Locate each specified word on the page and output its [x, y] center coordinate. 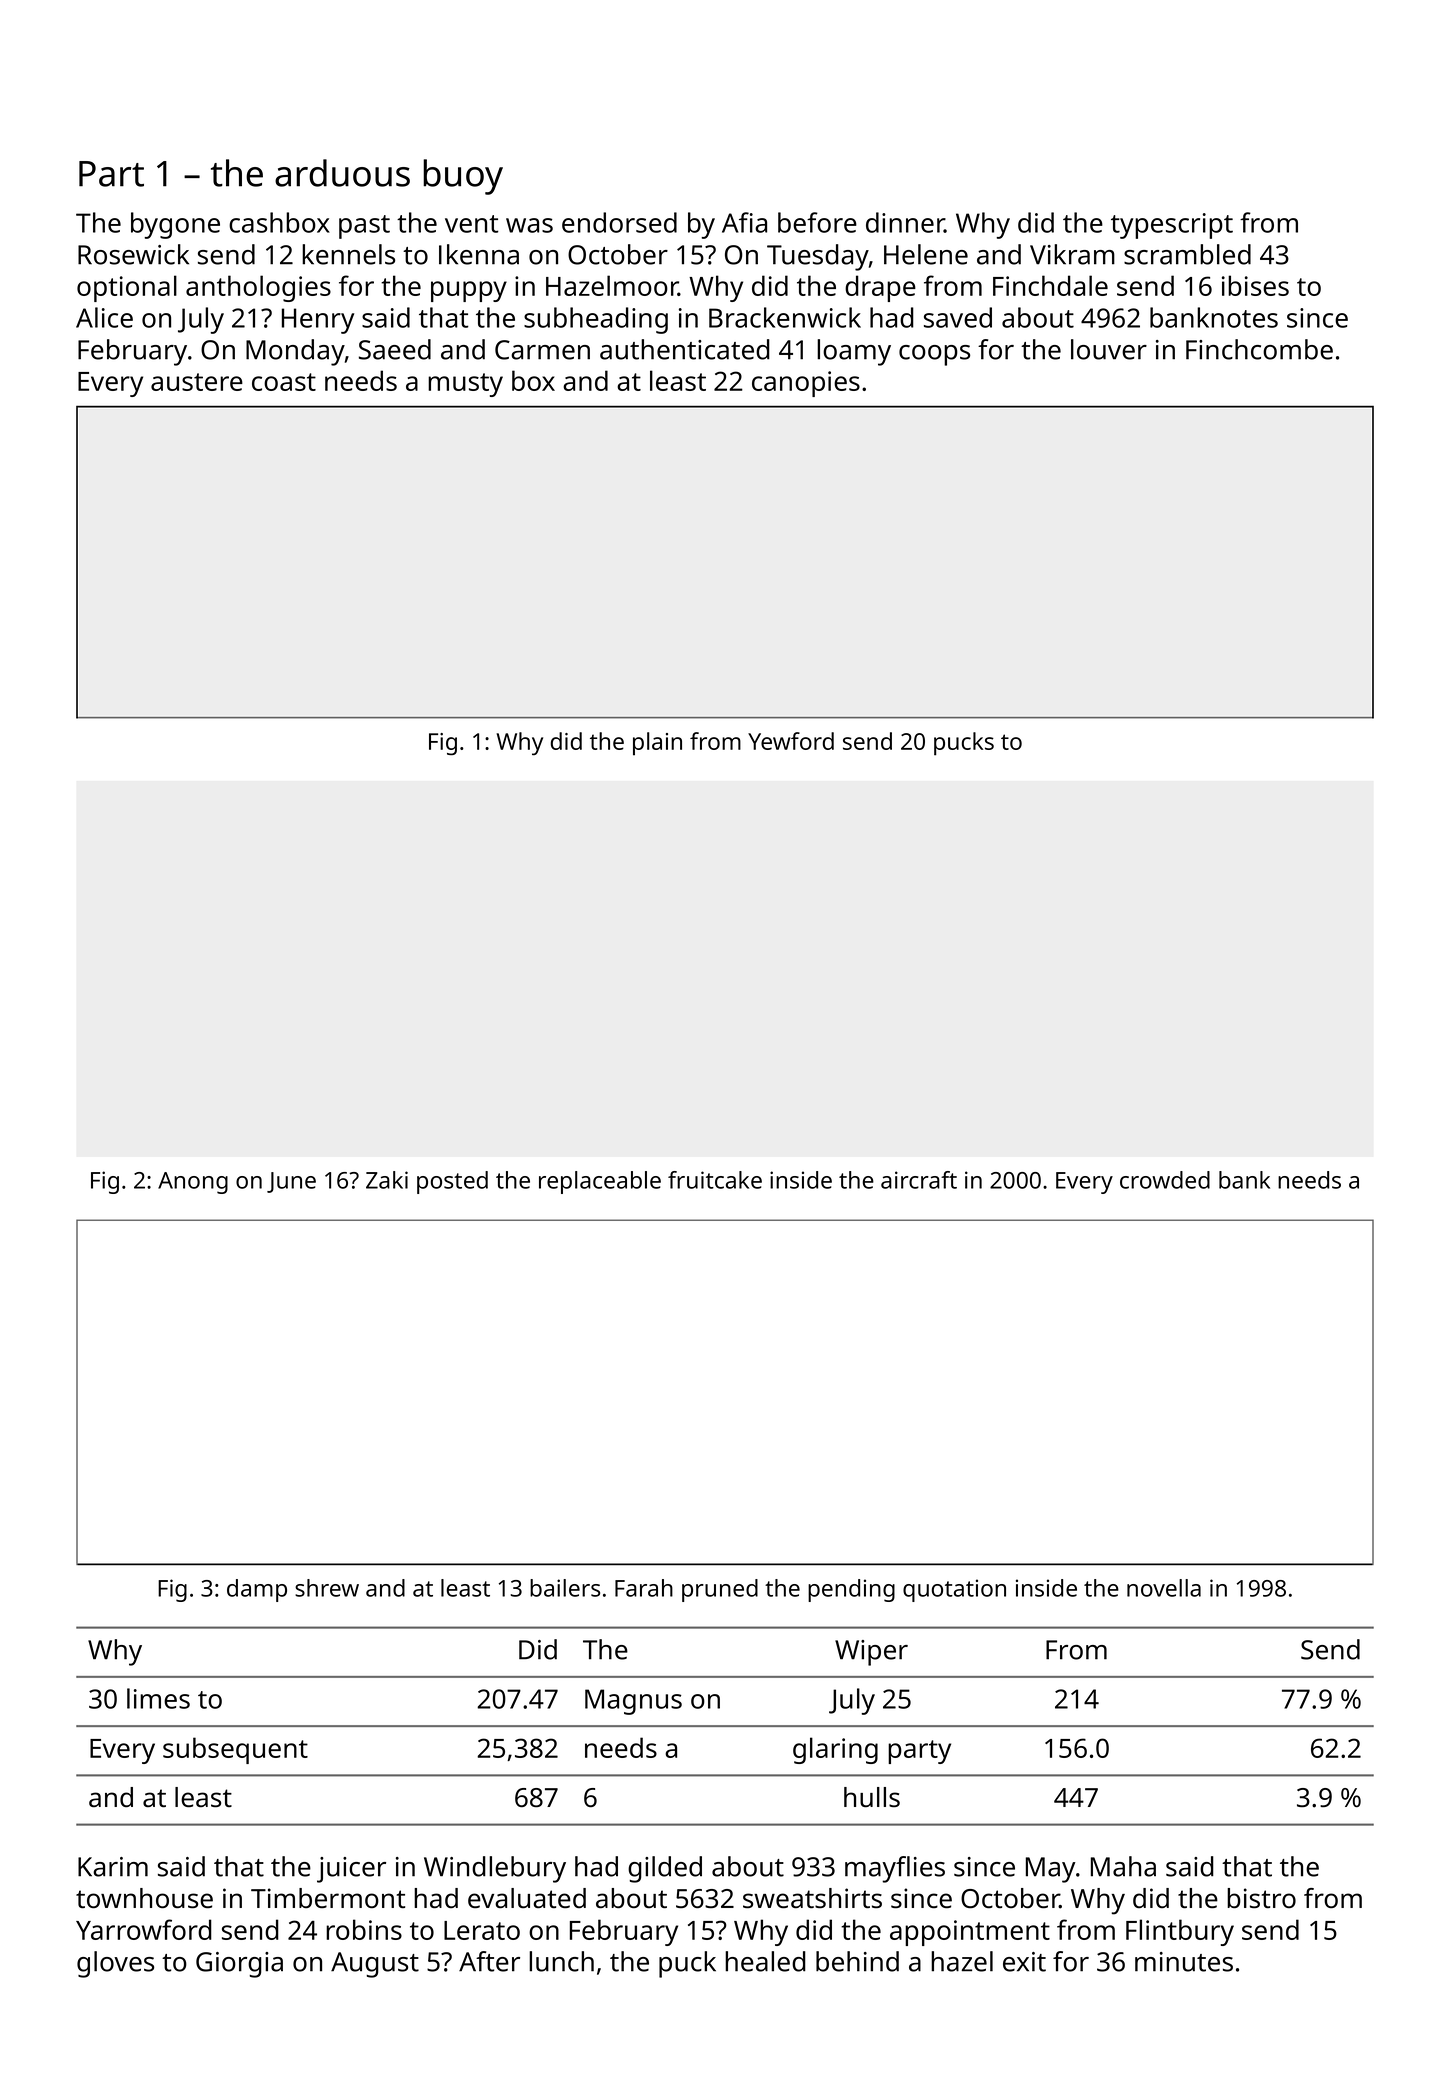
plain [657, 744]
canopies [806, 384]
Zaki [387, 1180]
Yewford [791, 741]
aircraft [919, 1180]
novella [1164, 1588]
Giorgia [239, 1965]
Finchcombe [1259, 349]
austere [197, 382]
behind [857, 1961]
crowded [1165, 1180]
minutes [1184, 1962]
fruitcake [715, 1180]
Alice [104, 317]
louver [1109, 349]
